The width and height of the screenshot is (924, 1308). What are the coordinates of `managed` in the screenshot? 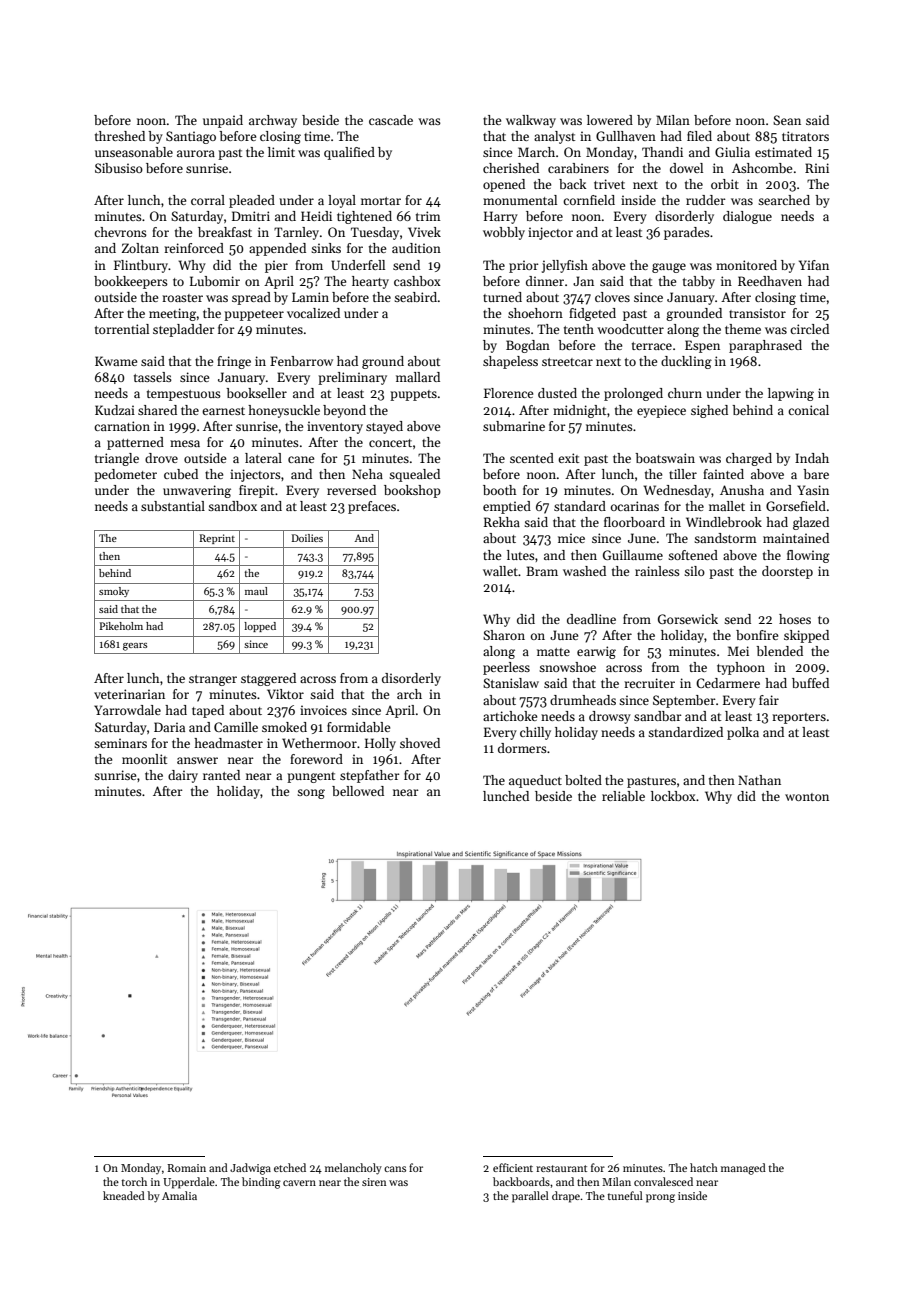 It's located at (743, 1169).
